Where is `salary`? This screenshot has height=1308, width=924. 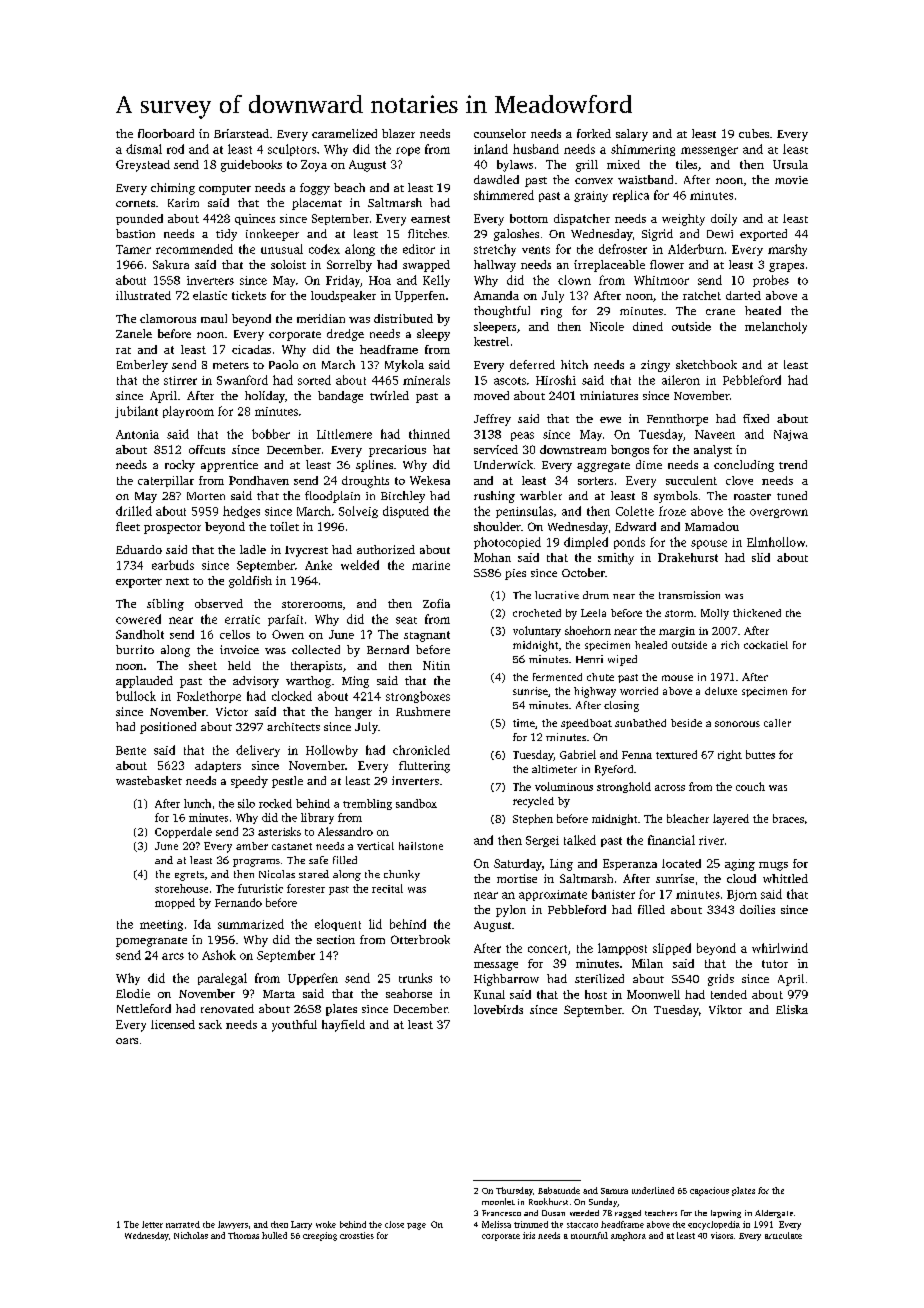 salary is located at coordinates (632, 135).
